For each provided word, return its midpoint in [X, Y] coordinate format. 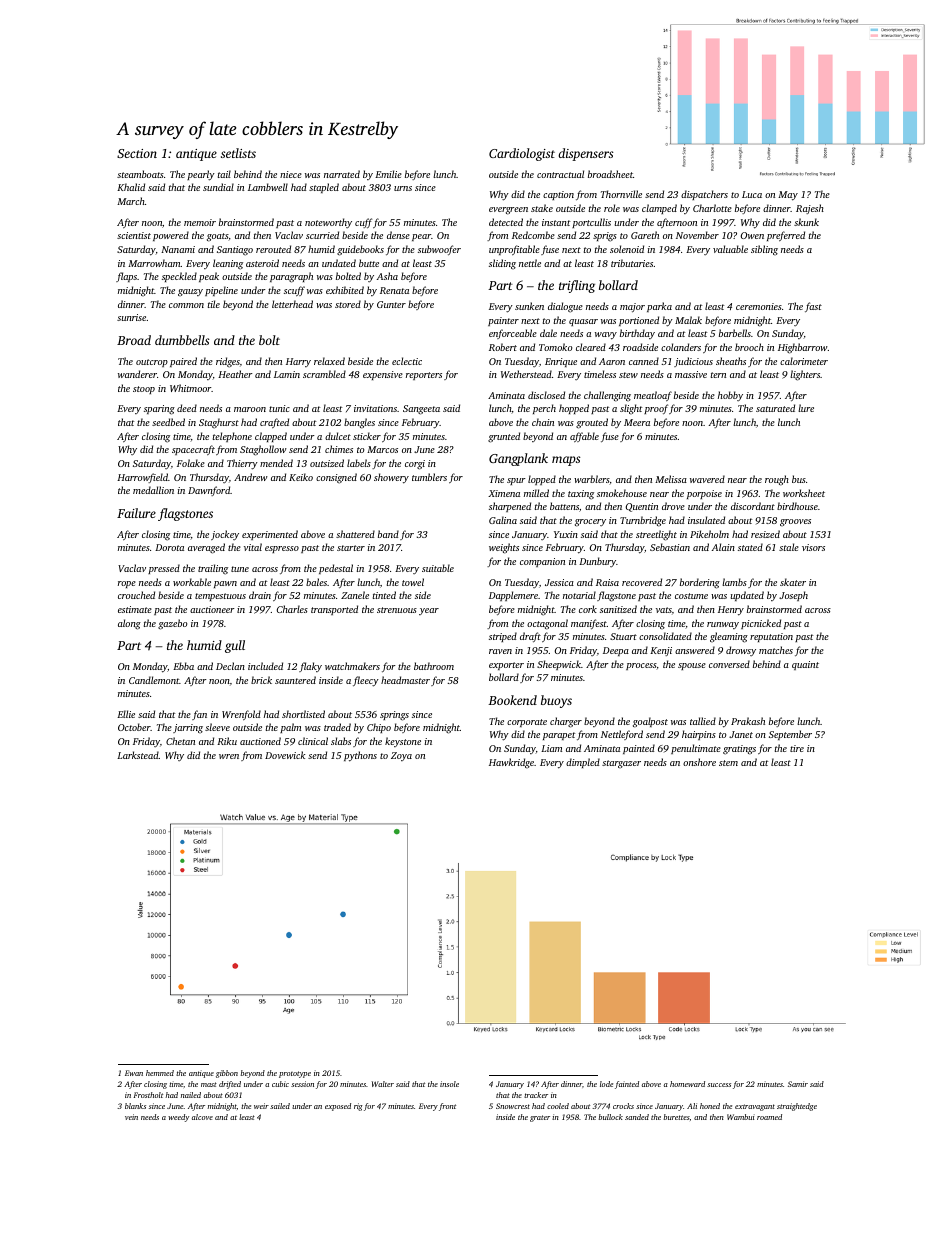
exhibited [345, 290]
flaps [126, 277]
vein [131, 1117]
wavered [707, 479]
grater [540, 1118]
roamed [769, 1117]
